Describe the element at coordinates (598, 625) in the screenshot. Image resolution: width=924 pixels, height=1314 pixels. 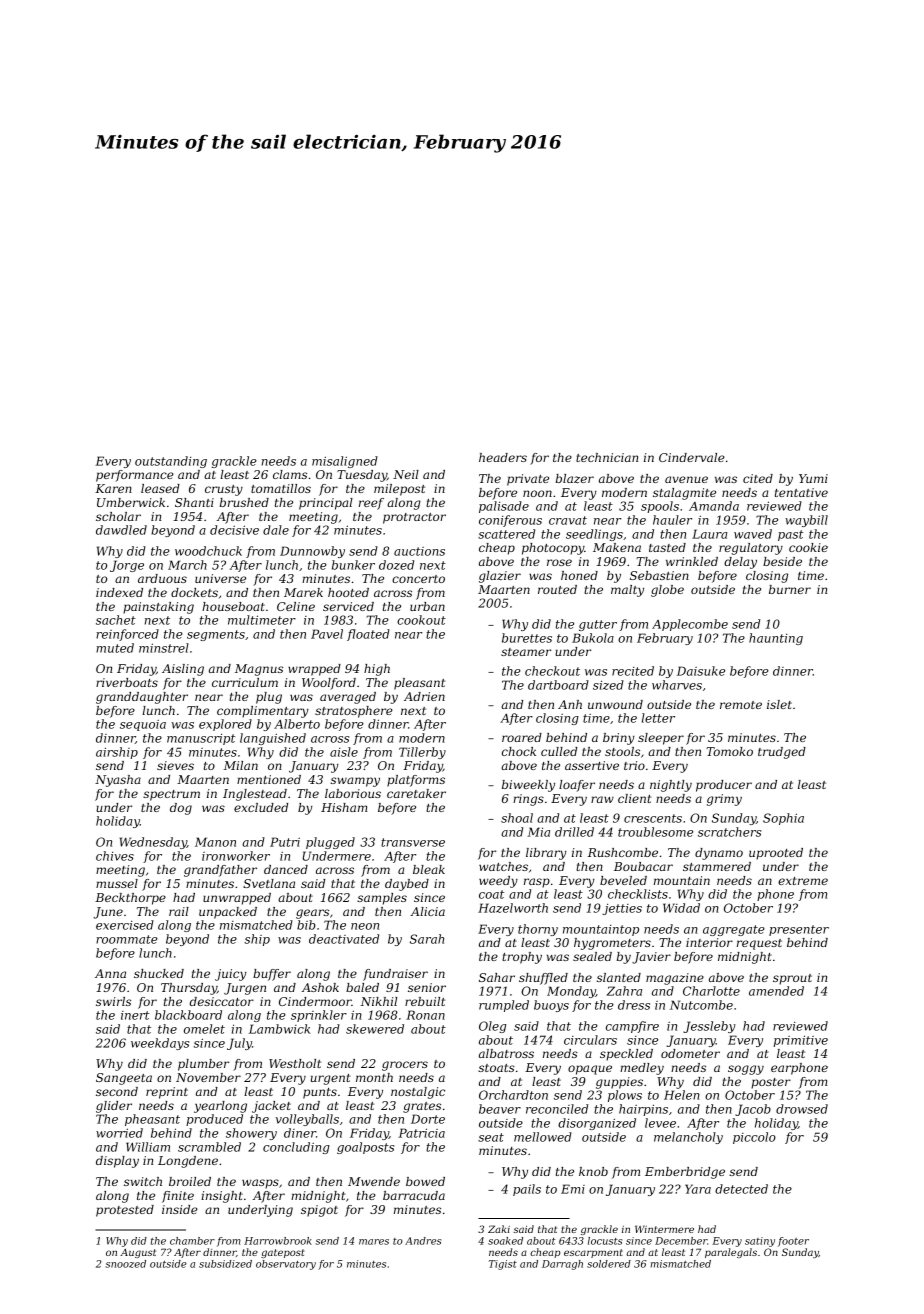
I see `gutter` at that location.
